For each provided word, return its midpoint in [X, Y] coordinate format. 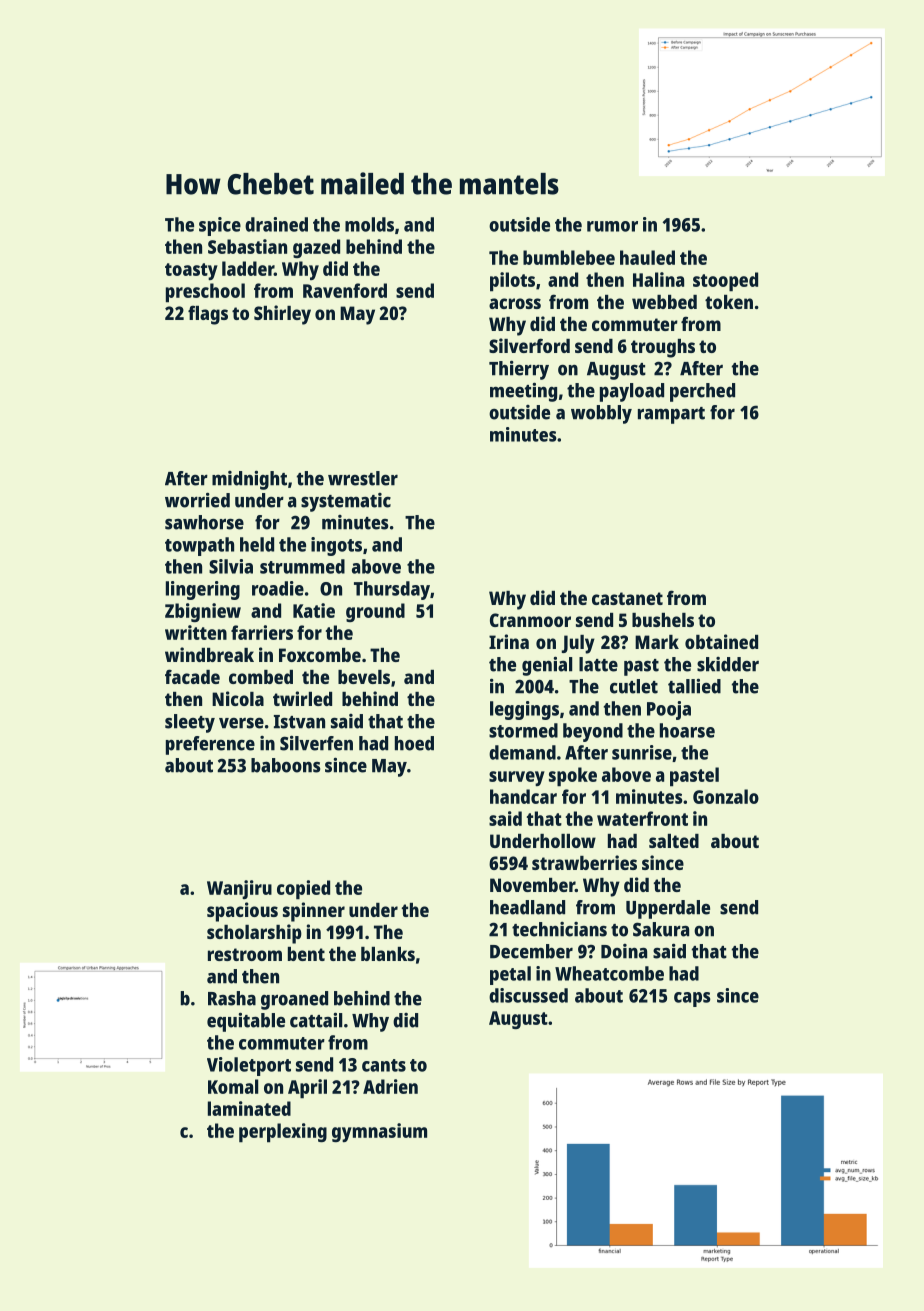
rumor [612, 226]
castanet [627, 598]
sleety [190, 723]
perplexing [283, 1132]
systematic [346, 502]
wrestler [363, 478]
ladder [248, 268]
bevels [364, 677]
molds [369, 224]
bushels [663, 620]
